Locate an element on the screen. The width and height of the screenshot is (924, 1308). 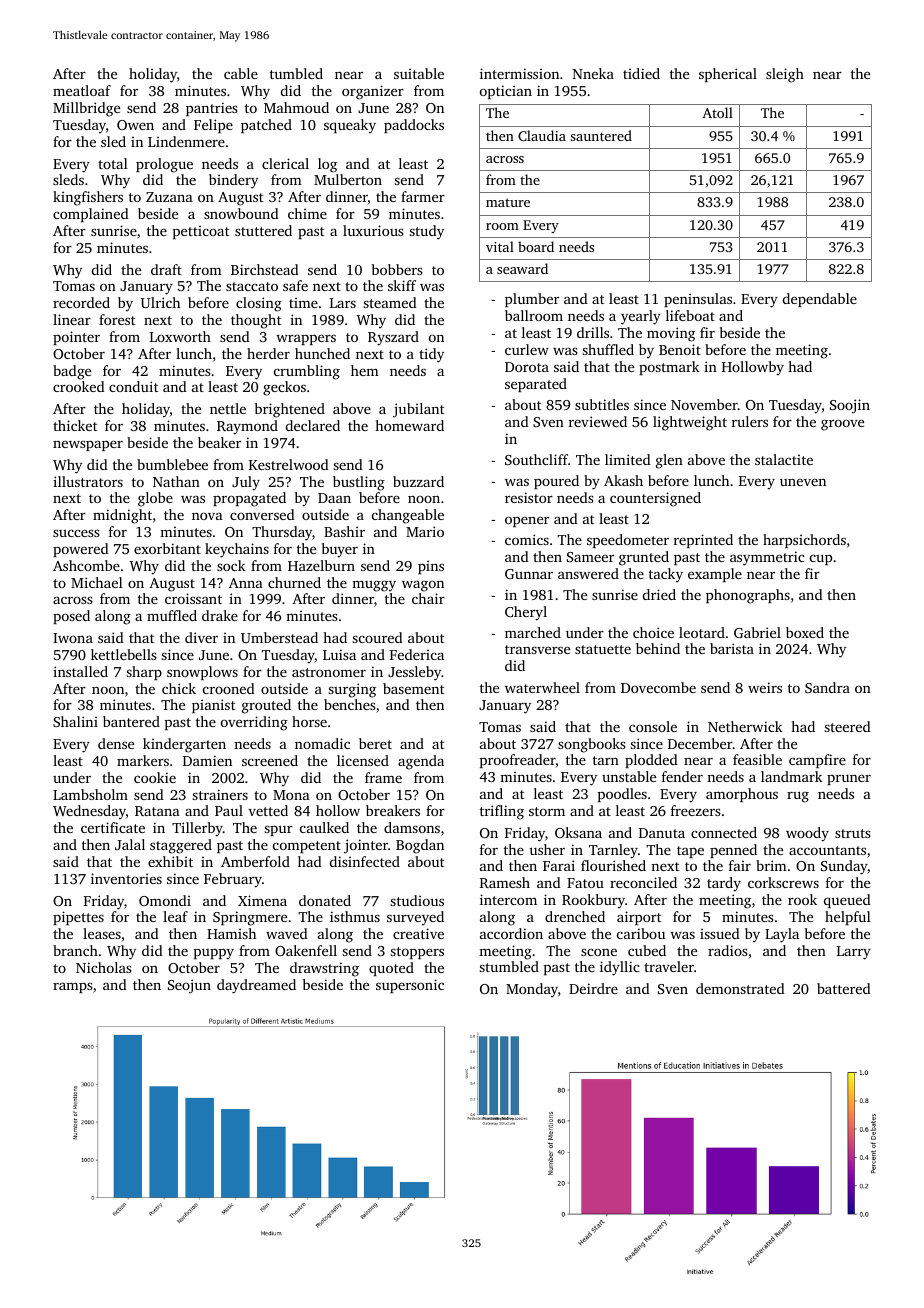
Birchstead is located at coordinates (265, 269).
